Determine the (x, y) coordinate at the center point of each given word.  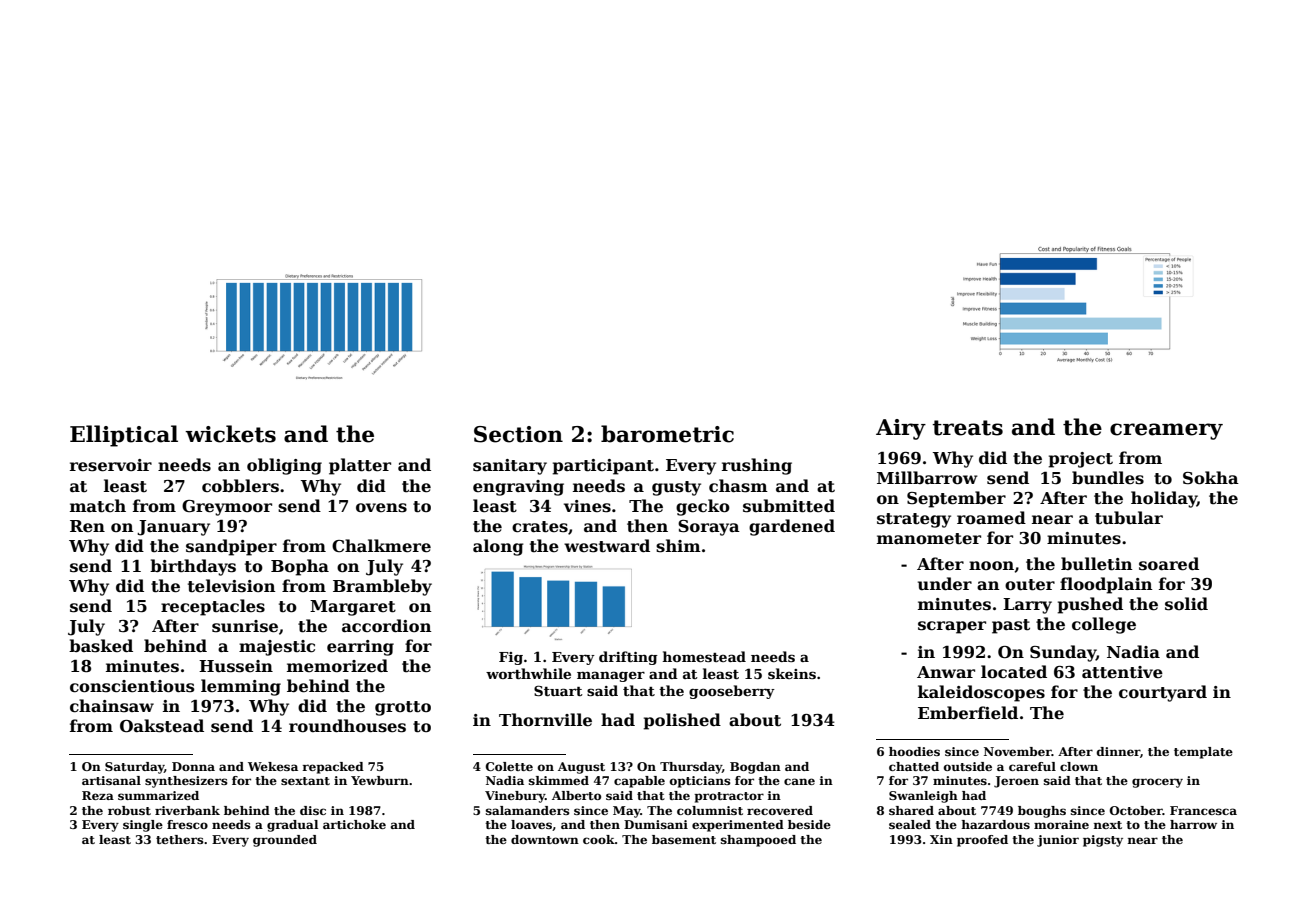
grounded (285, 841)
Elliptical (124, 436)
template (1203, 753)
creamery (1166, 431)
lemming (241, 687)
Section (518, 434)
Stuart (558, 690)
